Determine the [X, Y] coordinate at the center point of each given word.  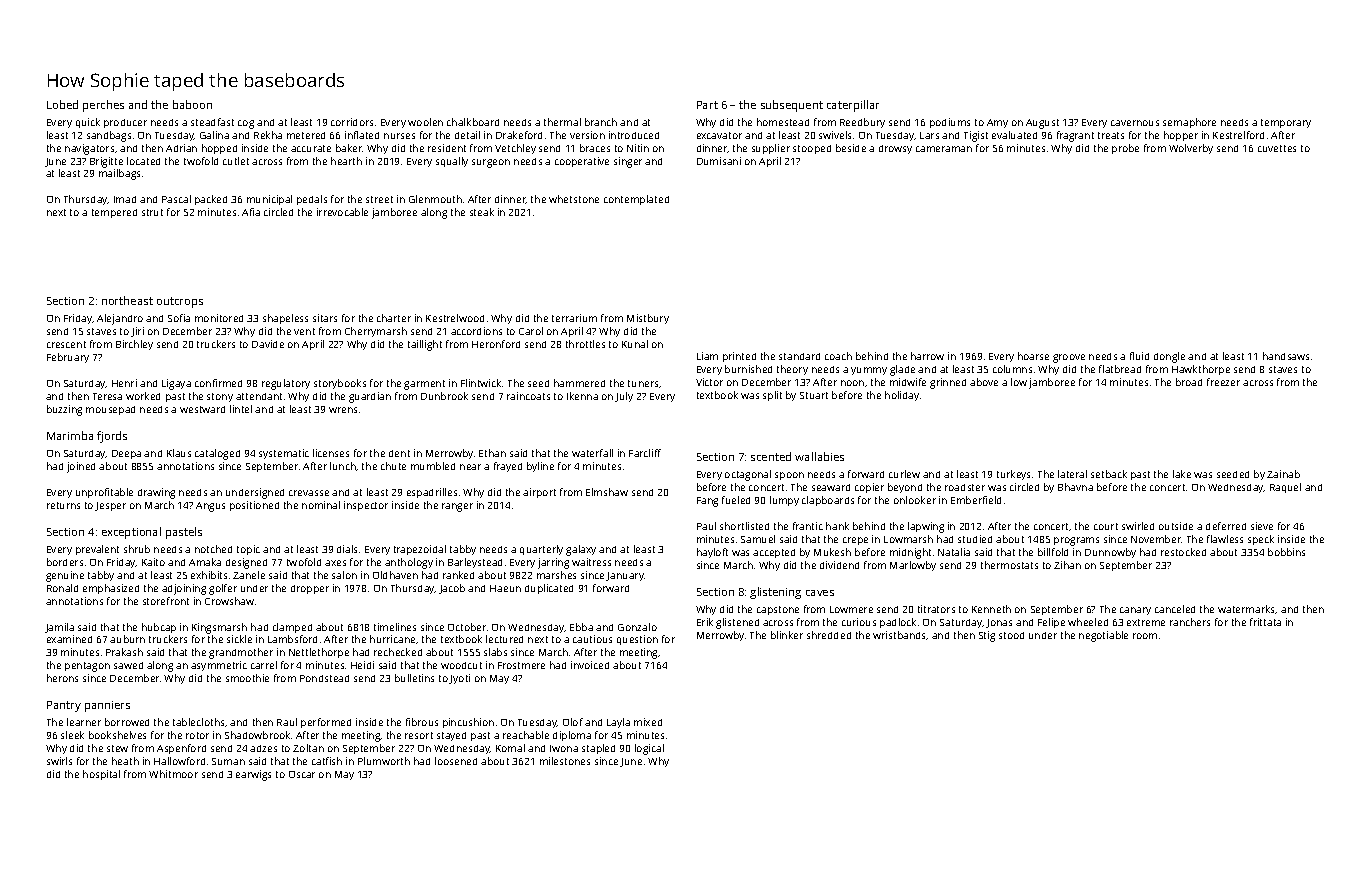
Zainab [1283, 474]
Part [707, 105]
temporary [1286, 123]
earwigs [253, 775]
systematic [284, 454]
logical [649, 749]
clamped [292, 628]
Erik [705, 622]
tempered [114, 213]
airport [539, 493]
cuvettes [1277, 148]
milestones [565, 761]
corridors [352, 122]
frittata [1265, 622]
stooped [812, 149]
